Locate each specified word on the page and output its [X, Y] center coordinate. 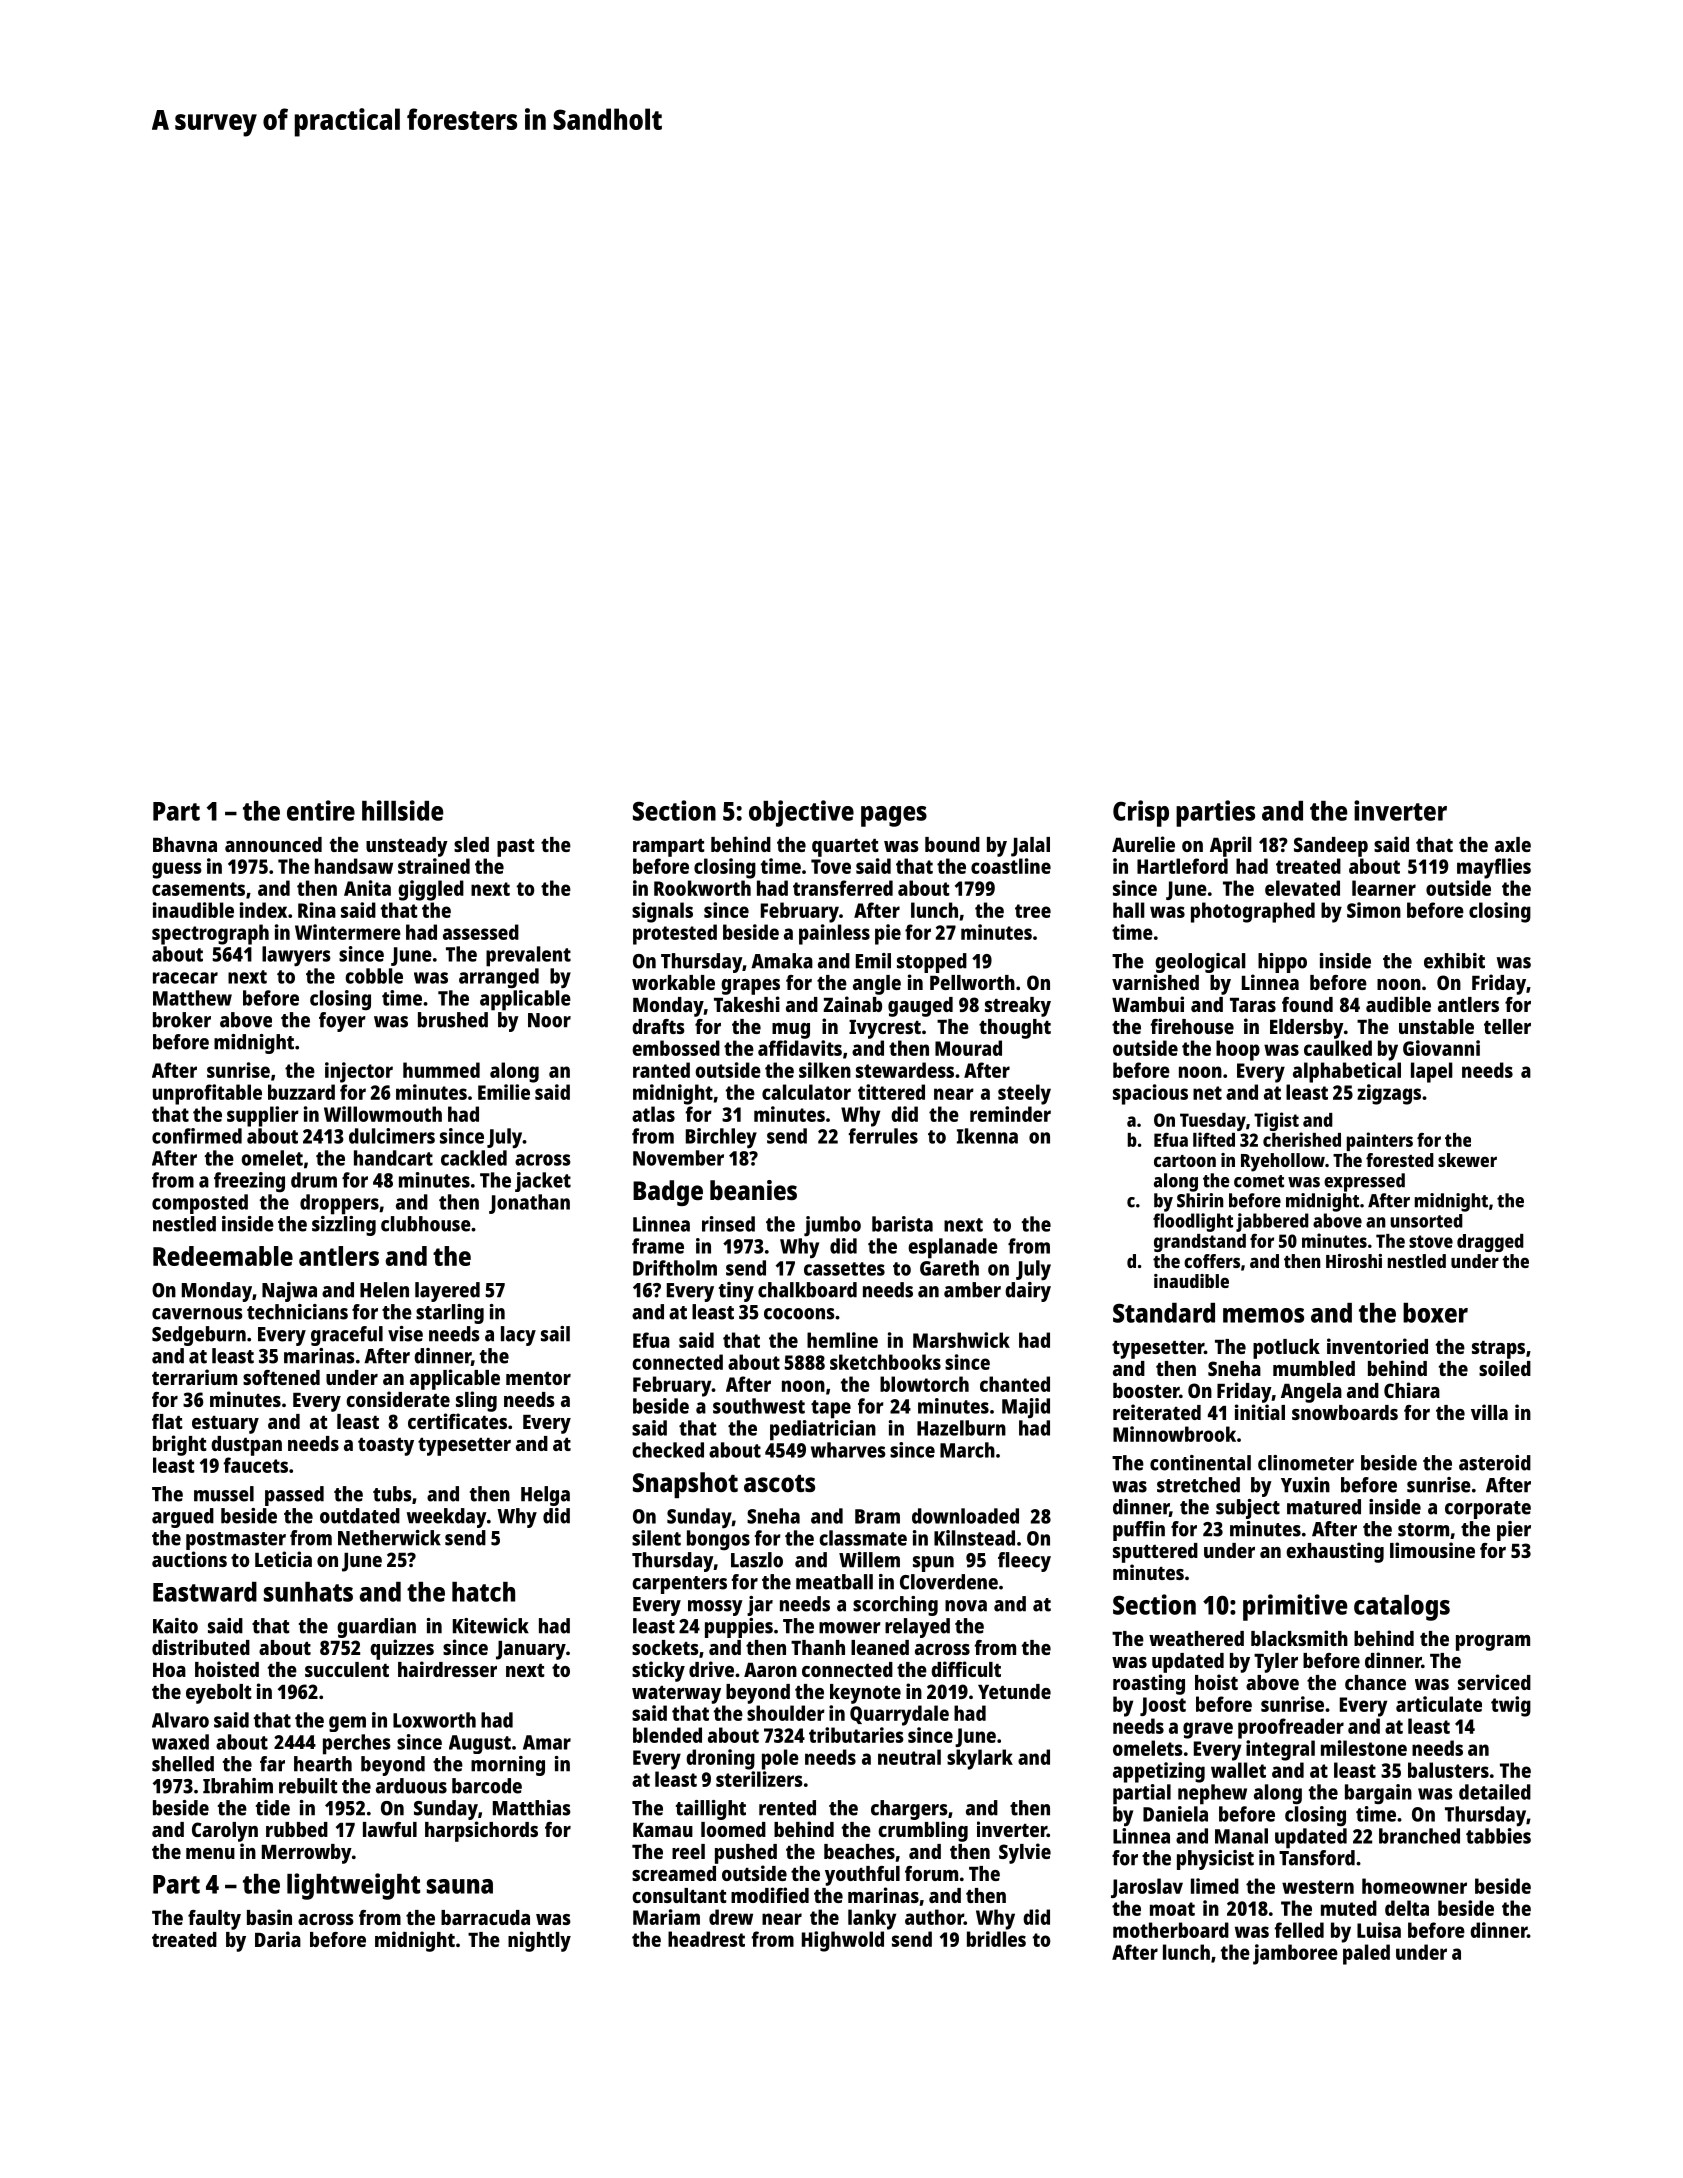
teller [1507, 1026]
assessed [481, 932]
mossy [715, 1608]
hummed [441, 1070]
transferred [843, 888]
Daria [278, 1939]
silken [825, 1070]
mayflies [1494, 868]
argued [183, 1518]
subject [1248, 1509]
